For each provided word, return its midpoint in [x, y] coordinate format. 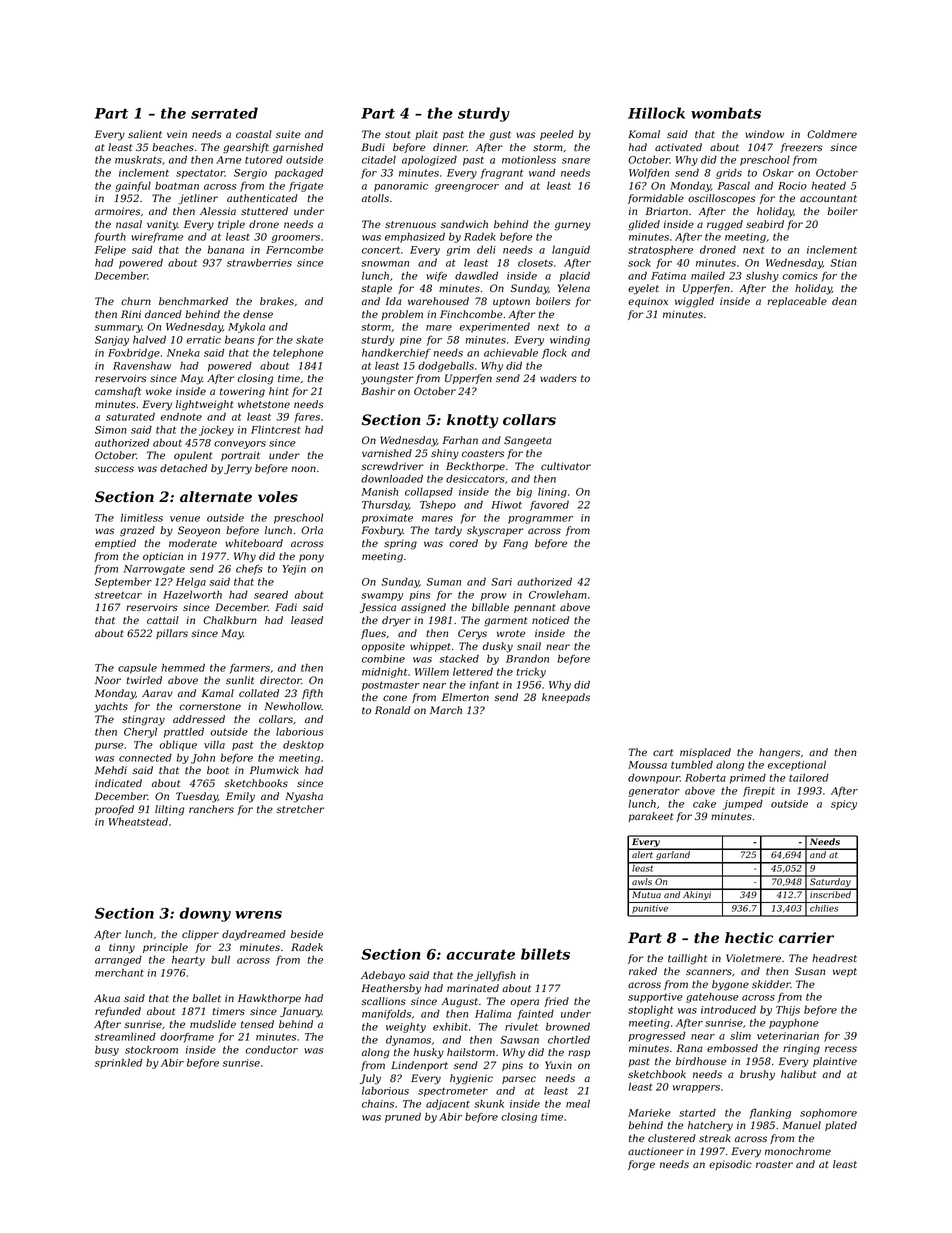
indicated [118, 783]
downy [205, 914]
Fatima [668, 276]
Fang [515, 544]
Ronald [392, 710]
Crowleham [558, 594]
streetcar [118, 595]
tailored [809, 777]
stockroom [151, 1050]
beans [239, 339]
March [446, 710]
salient [145, 134]
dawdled [476, 275]
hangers [779, 753]
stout [398, 134]
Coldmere [832, 134]
